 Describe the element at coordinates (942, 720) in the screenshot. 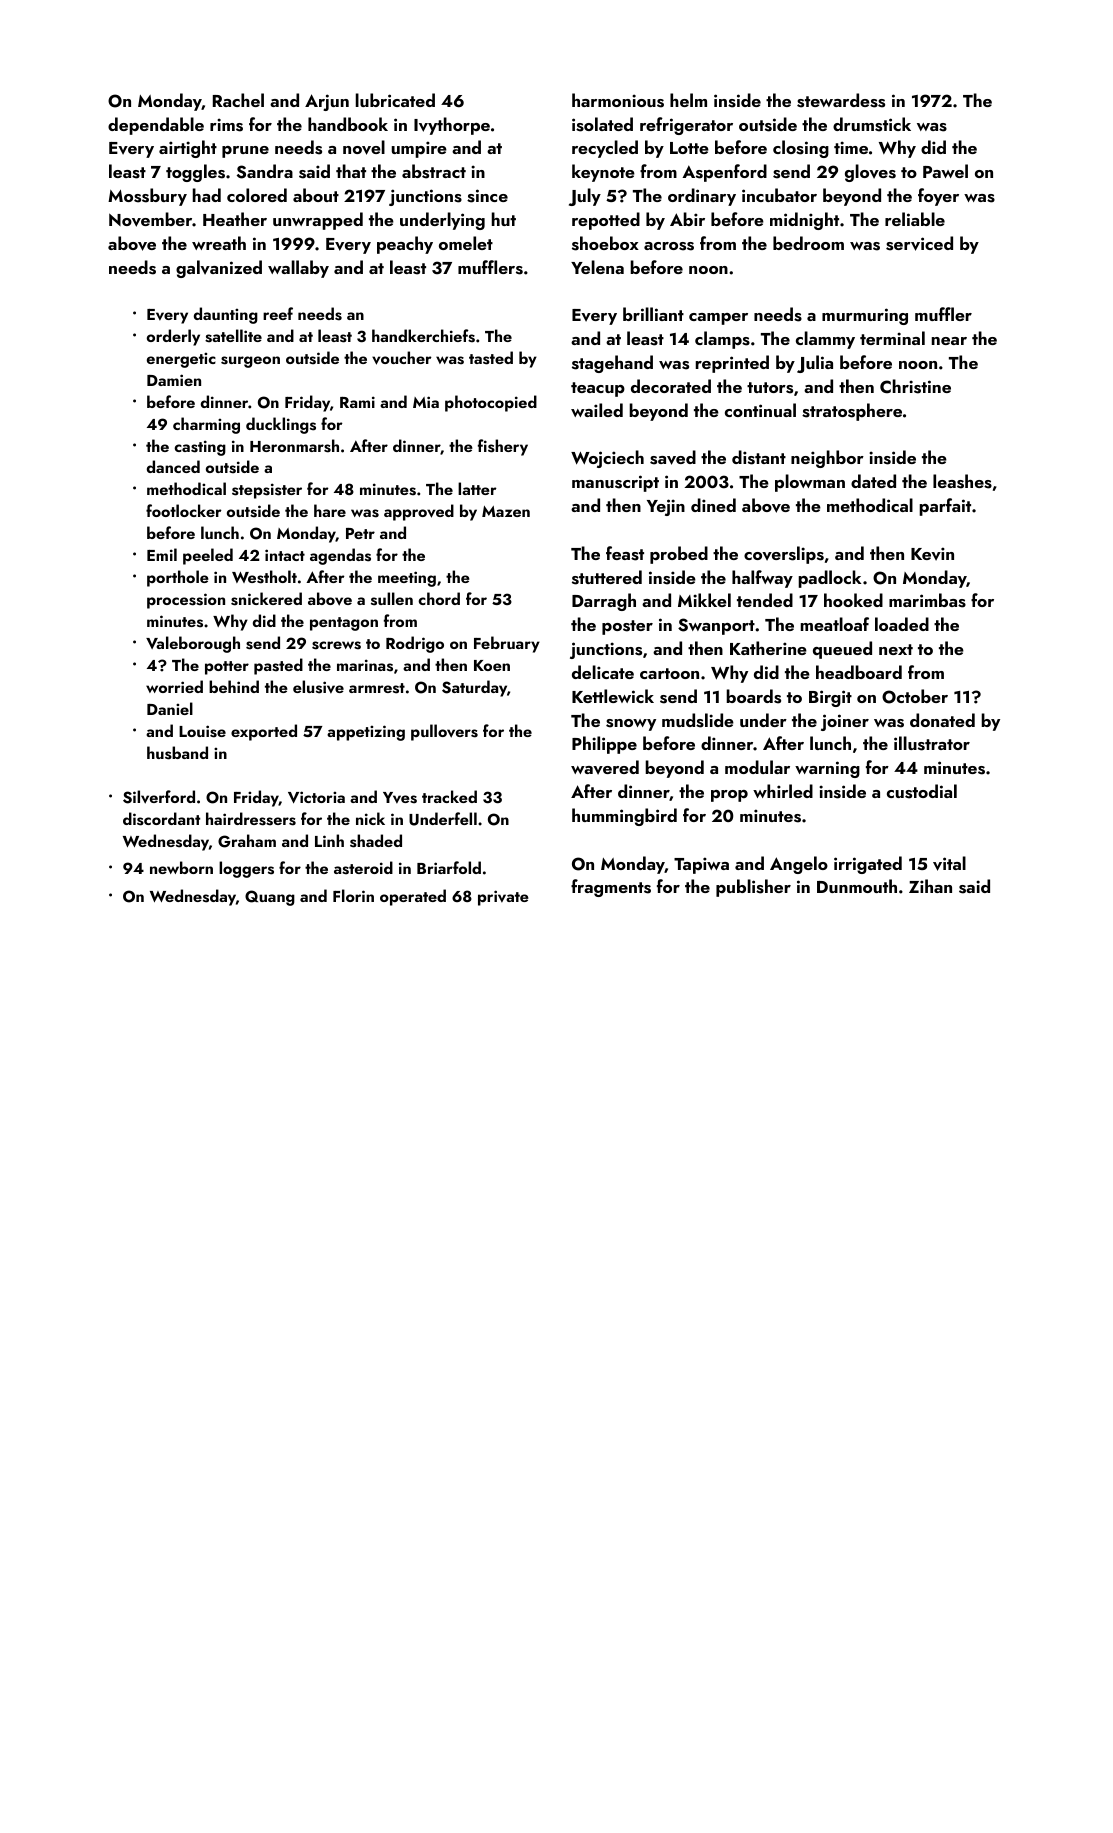

I see `donated` at that location.
